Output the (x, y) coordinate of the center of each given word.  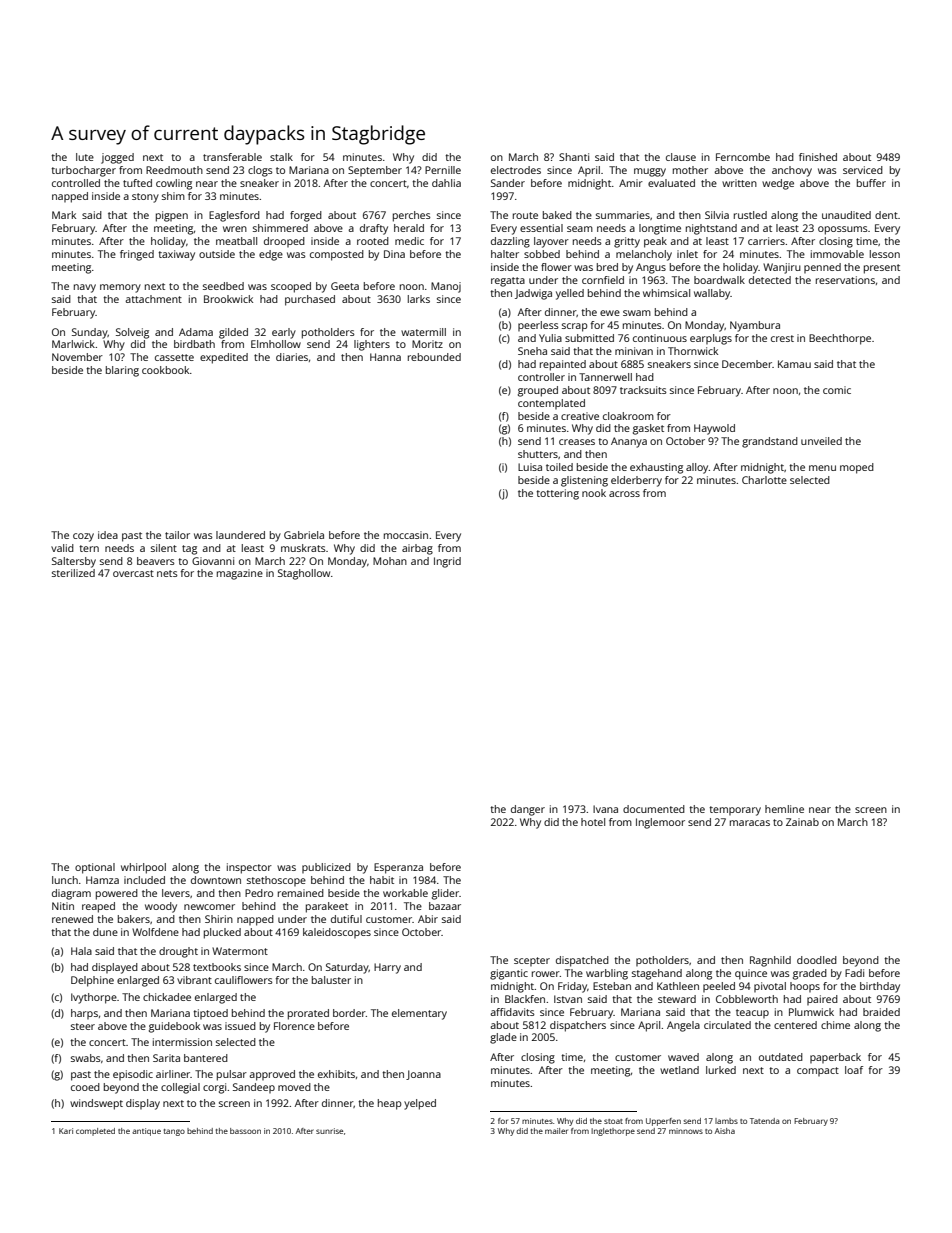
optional (95, 868)
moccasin (406, 535)
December (747, 364)
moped (857, 468)
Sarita (166, 1058)
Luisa (530, 467)
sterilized (73, 573)
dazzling (510, 242)
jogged (117, 158)
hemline (784, 809)
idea (108, 535)
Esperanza (398, 868)
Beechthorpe (840, 339)
